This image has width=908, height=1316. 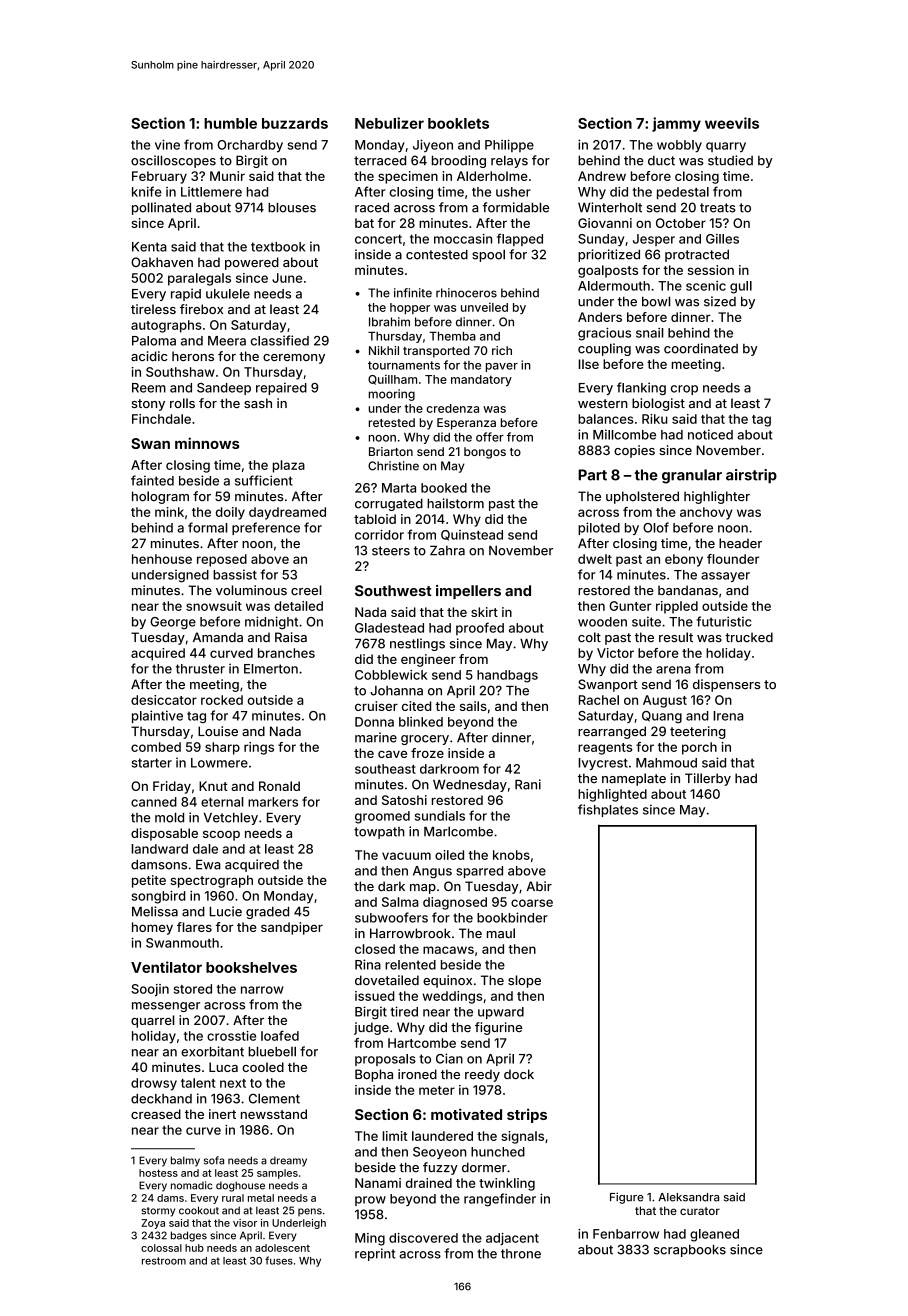 I want to click on fuses, so click(x=279, y=1260).
